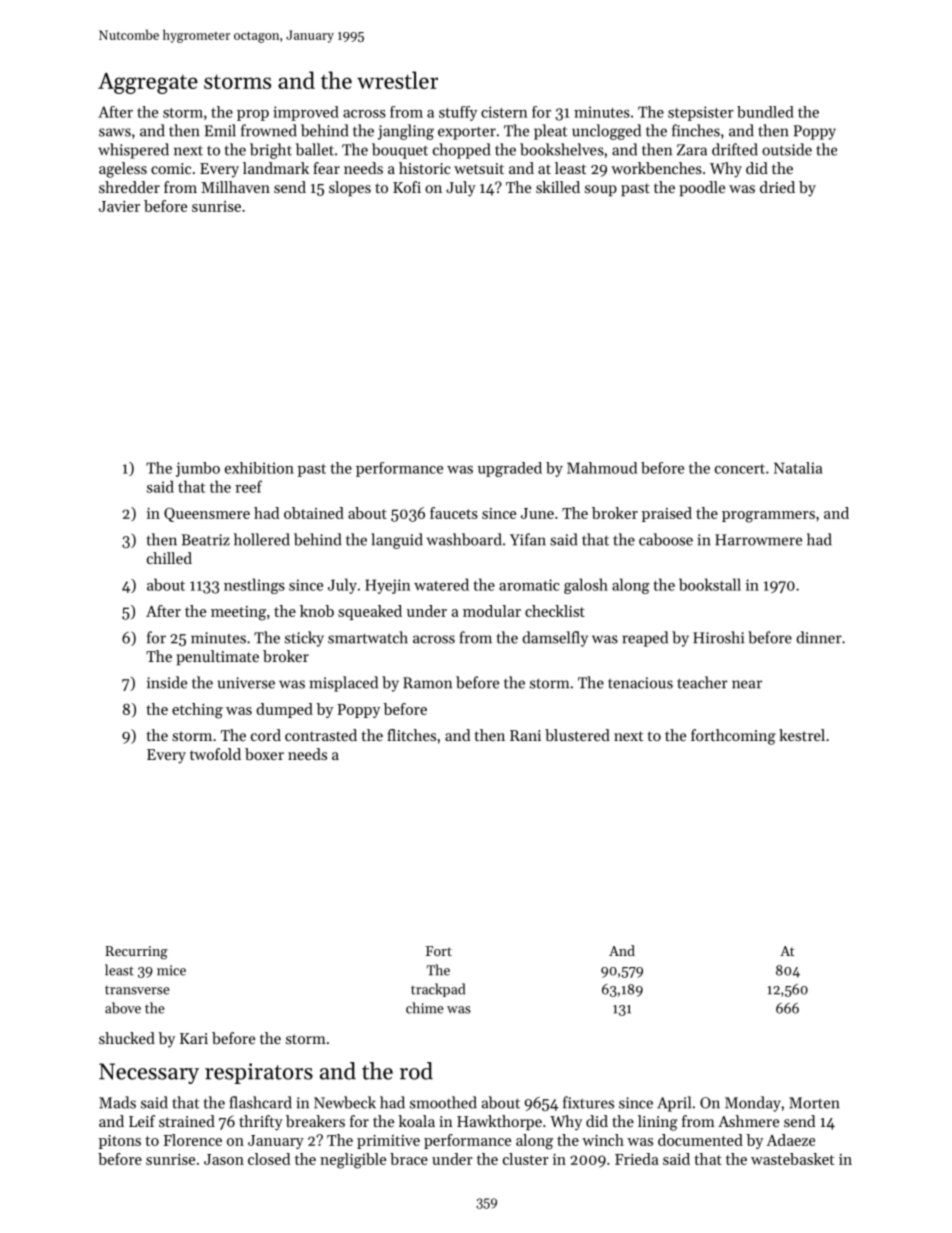 The width and height of the image is (952, 1233). I want to click on languid, so click(397, 541).
